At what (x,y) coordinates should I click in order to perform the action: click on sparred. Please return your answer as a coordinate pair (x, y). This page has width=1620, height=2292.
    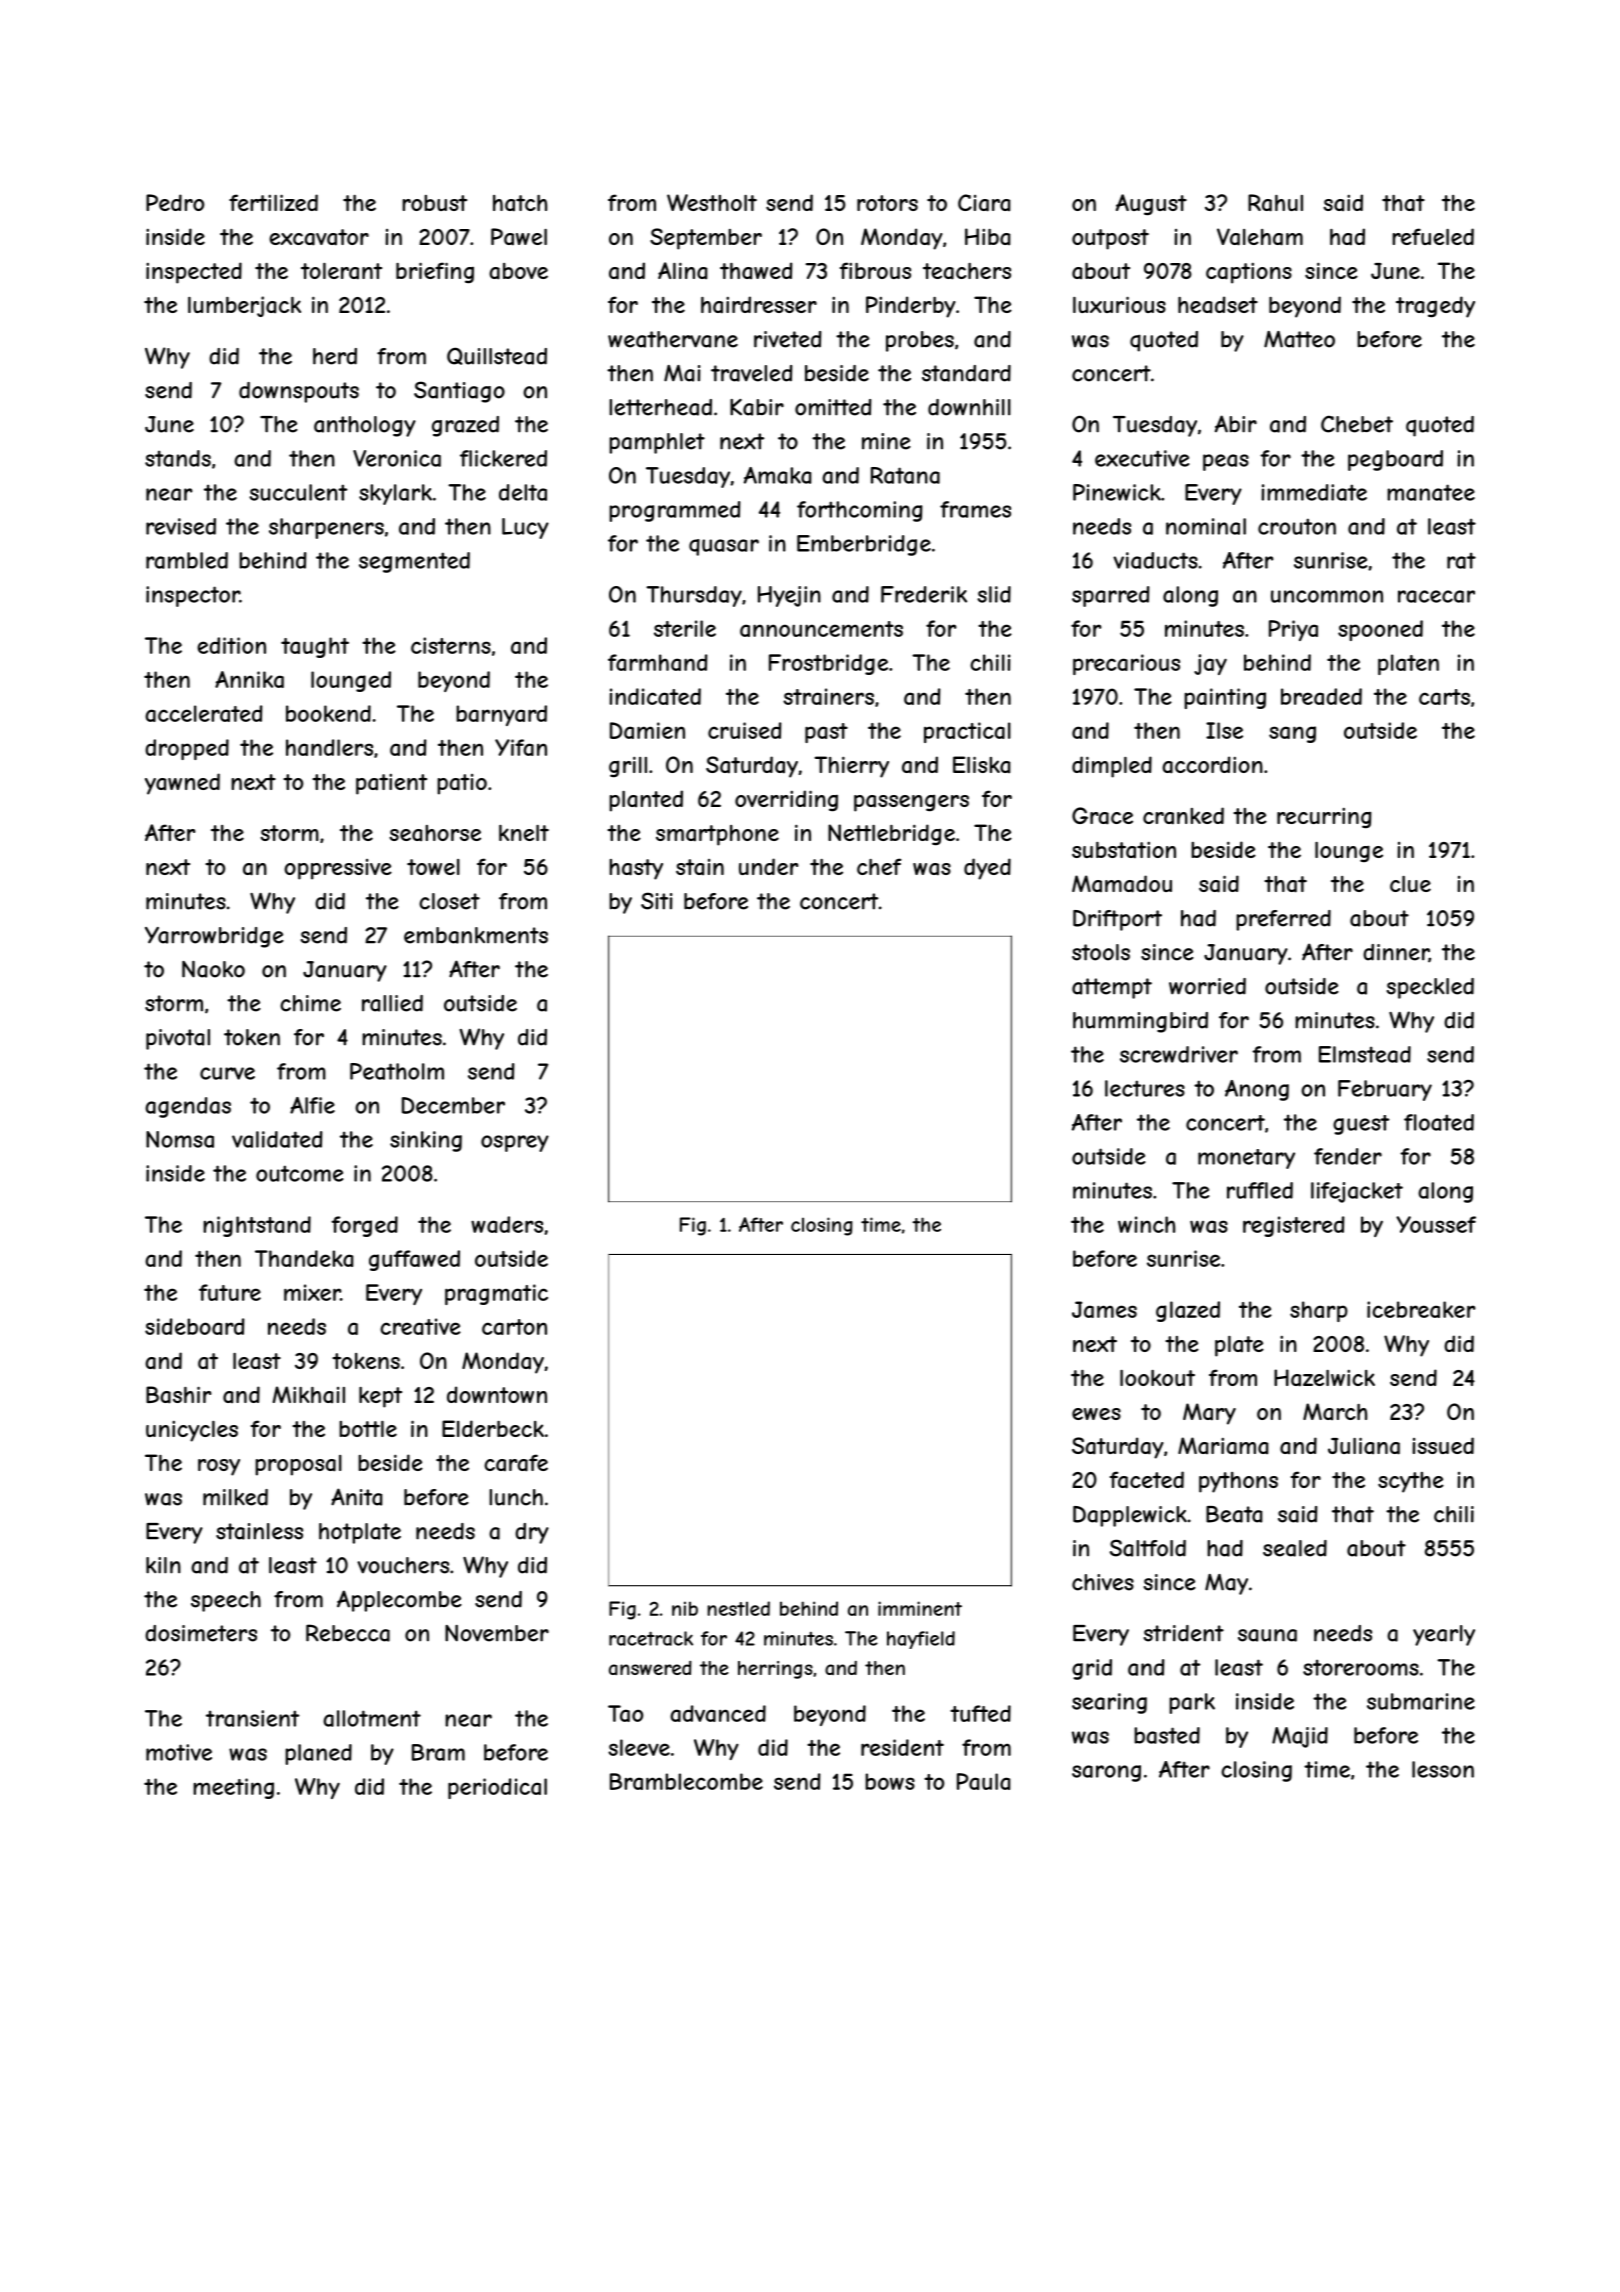
    Looking at the image, I should click on (1111, 596).
